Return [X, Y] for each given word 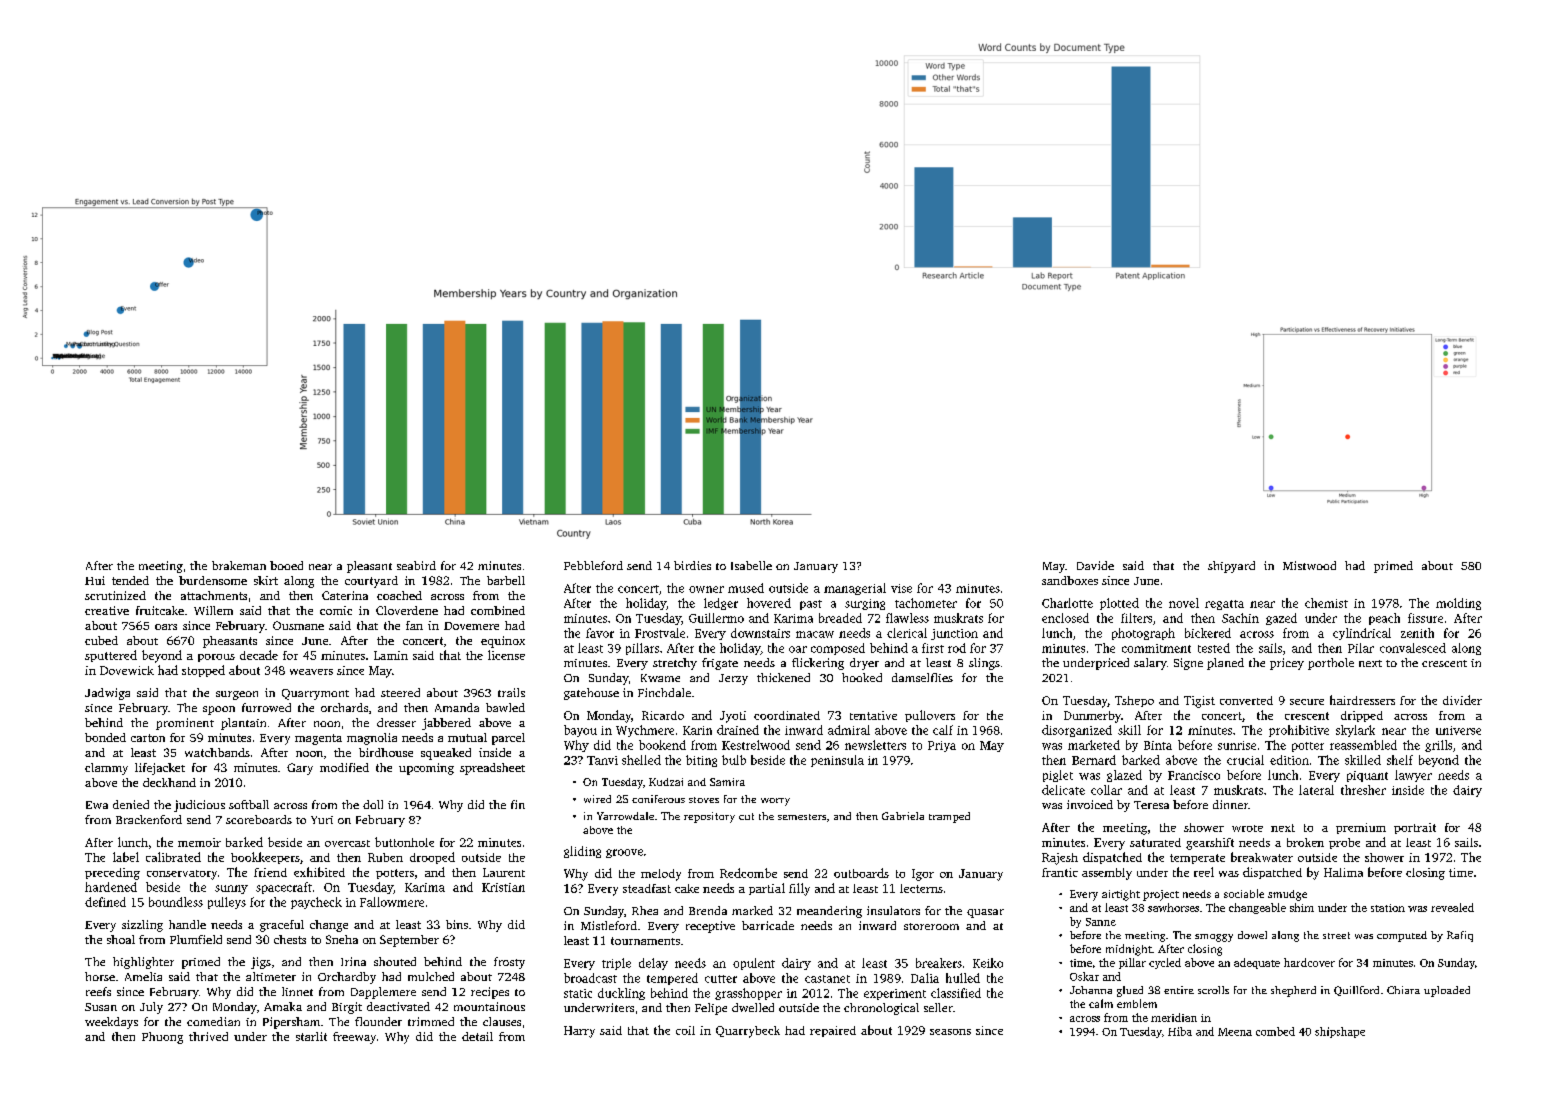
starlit [311, 1036]
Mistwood [1309, 565]
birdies [692, 565]
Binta [1158, 745]
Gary [300, 769]
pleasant [369, 567]
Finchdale [664, 692]
